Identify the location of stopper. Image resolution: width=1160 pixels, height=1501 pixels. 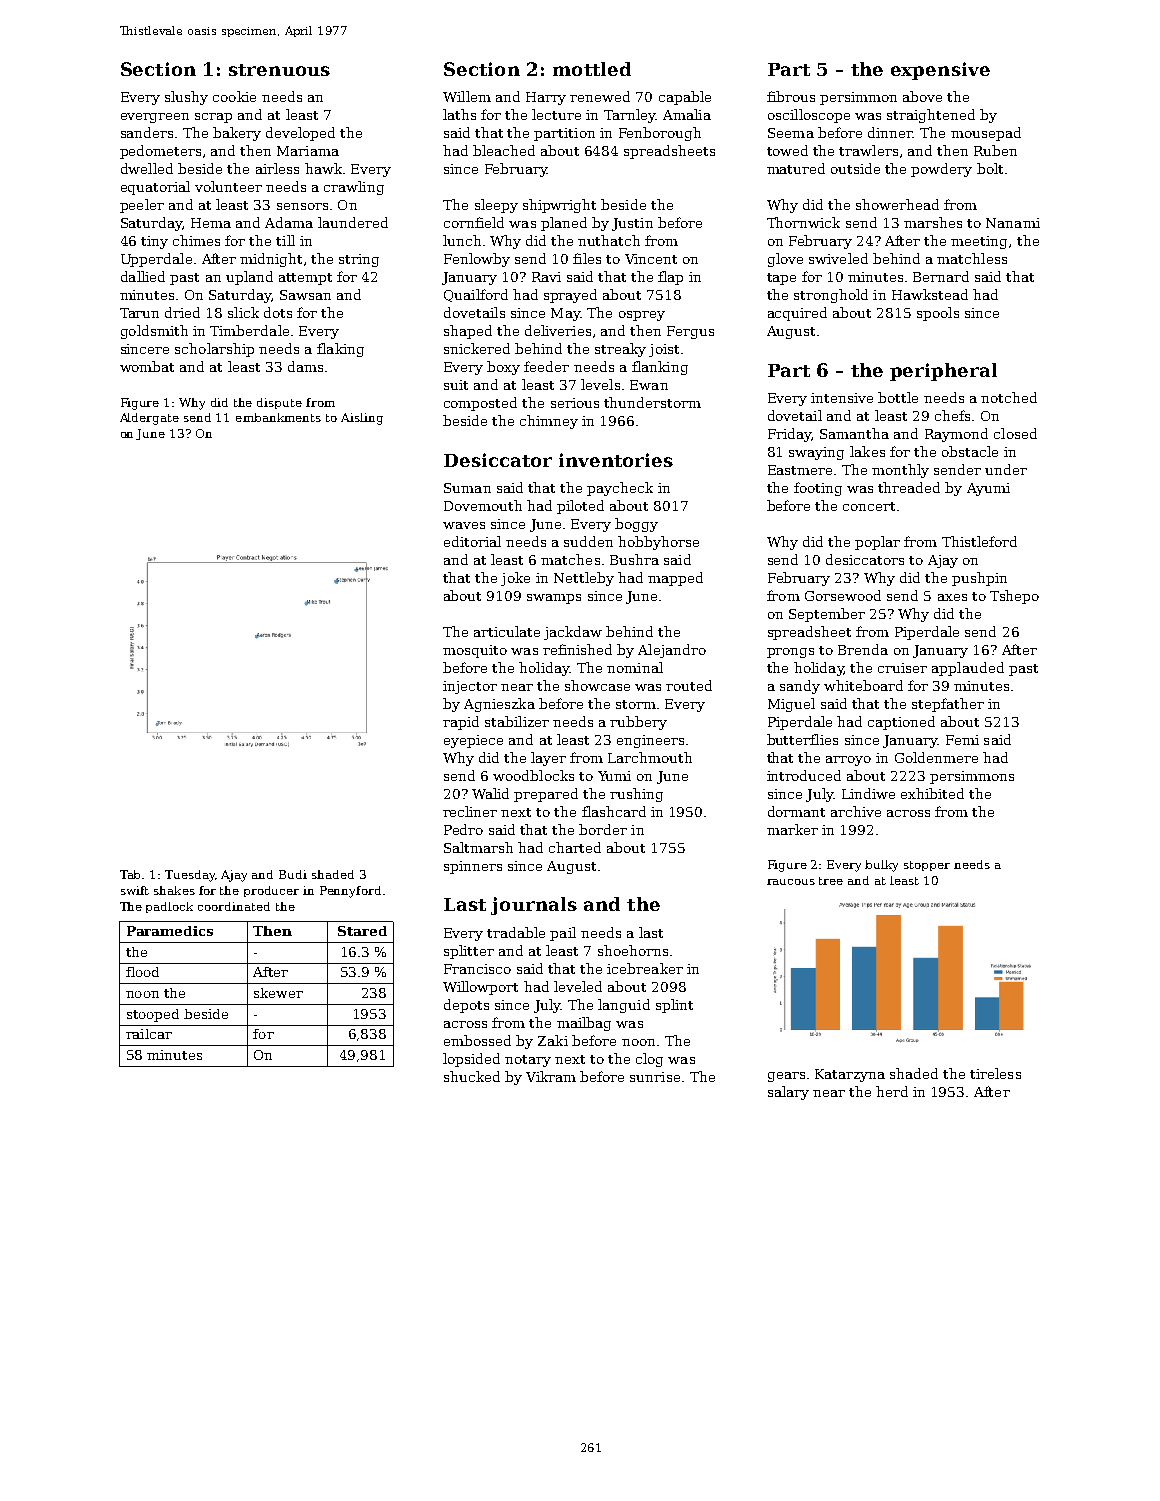
(927, 866).
